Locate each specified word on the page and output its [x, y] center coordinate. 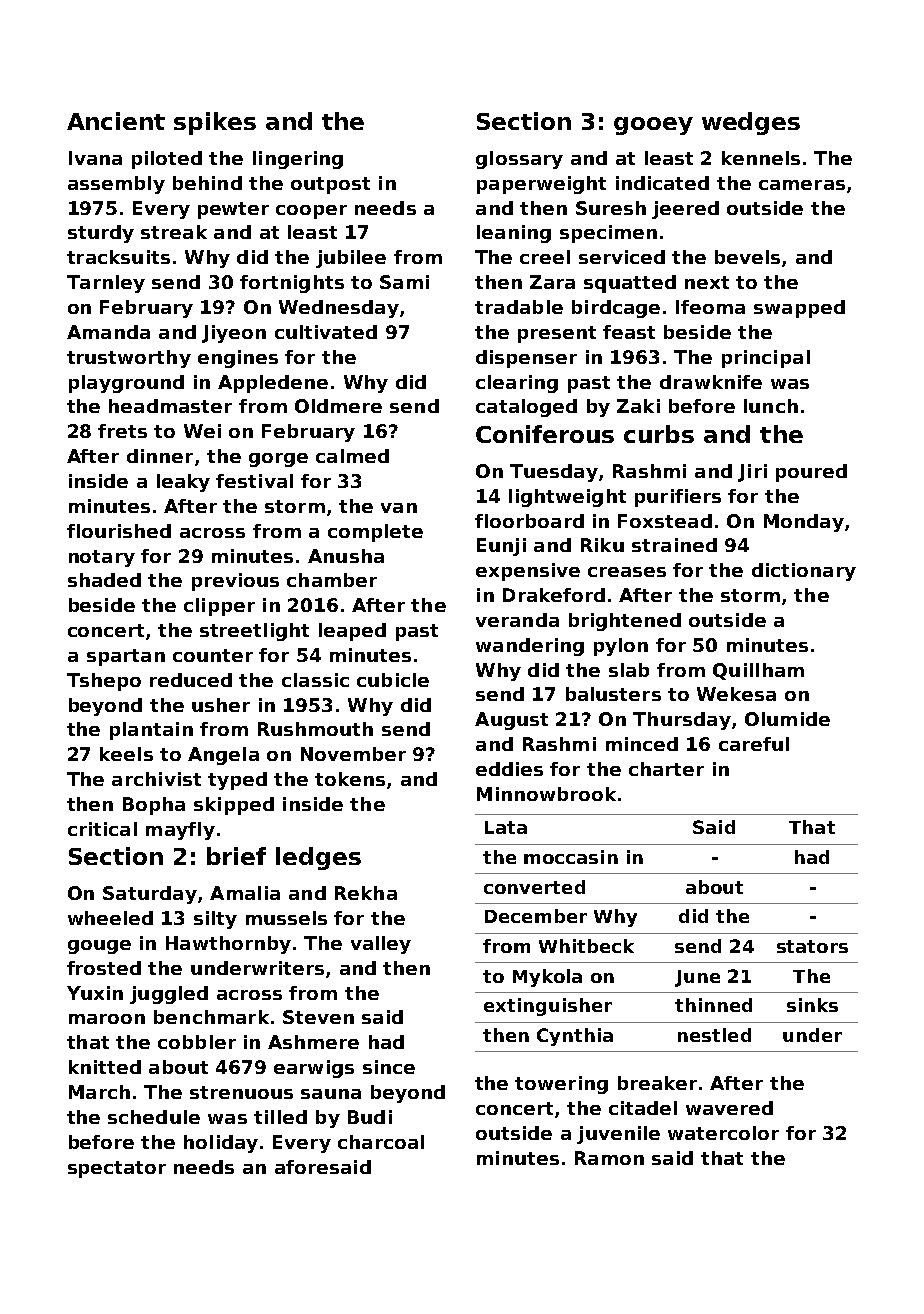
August [511, 721]
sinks [812, 1005]
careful [754, 744]
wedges [751, 123]
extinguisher [548, 1007]
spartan [126, 657]
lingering [298, 160]
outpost [330, 185]
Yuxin [95, 993]
